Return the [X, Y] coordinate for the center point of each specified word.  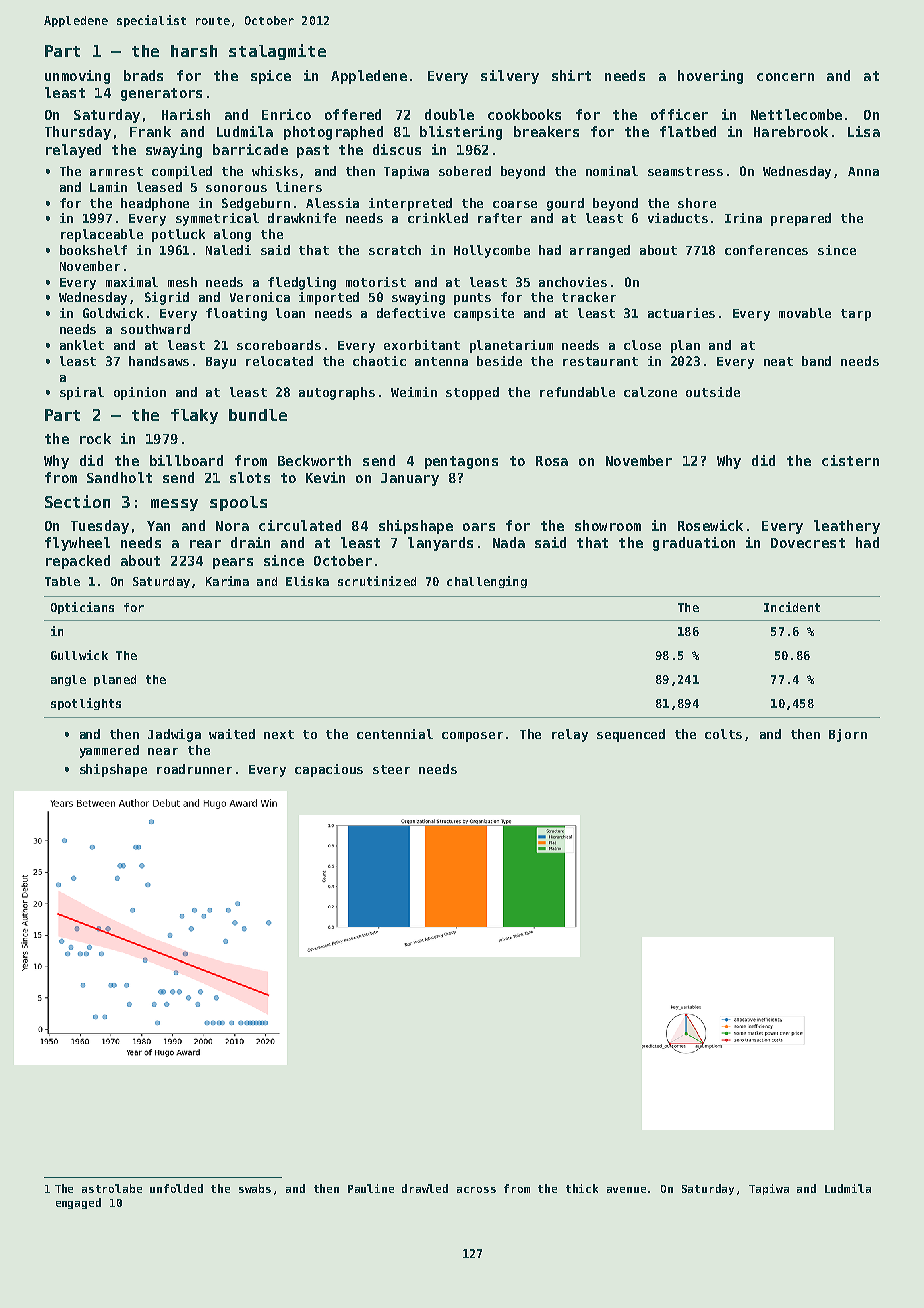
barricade [250, 149]
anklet [82, 345]
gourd [565, 204]
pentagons [461, 462]
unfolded [176, 1188]
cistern [850, 460]
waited [232, 734]
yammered [109, 751]
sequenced [631, 735]
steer [391, 769]
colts [723, 734]
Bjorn [848, 735]
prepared [801, 219]
